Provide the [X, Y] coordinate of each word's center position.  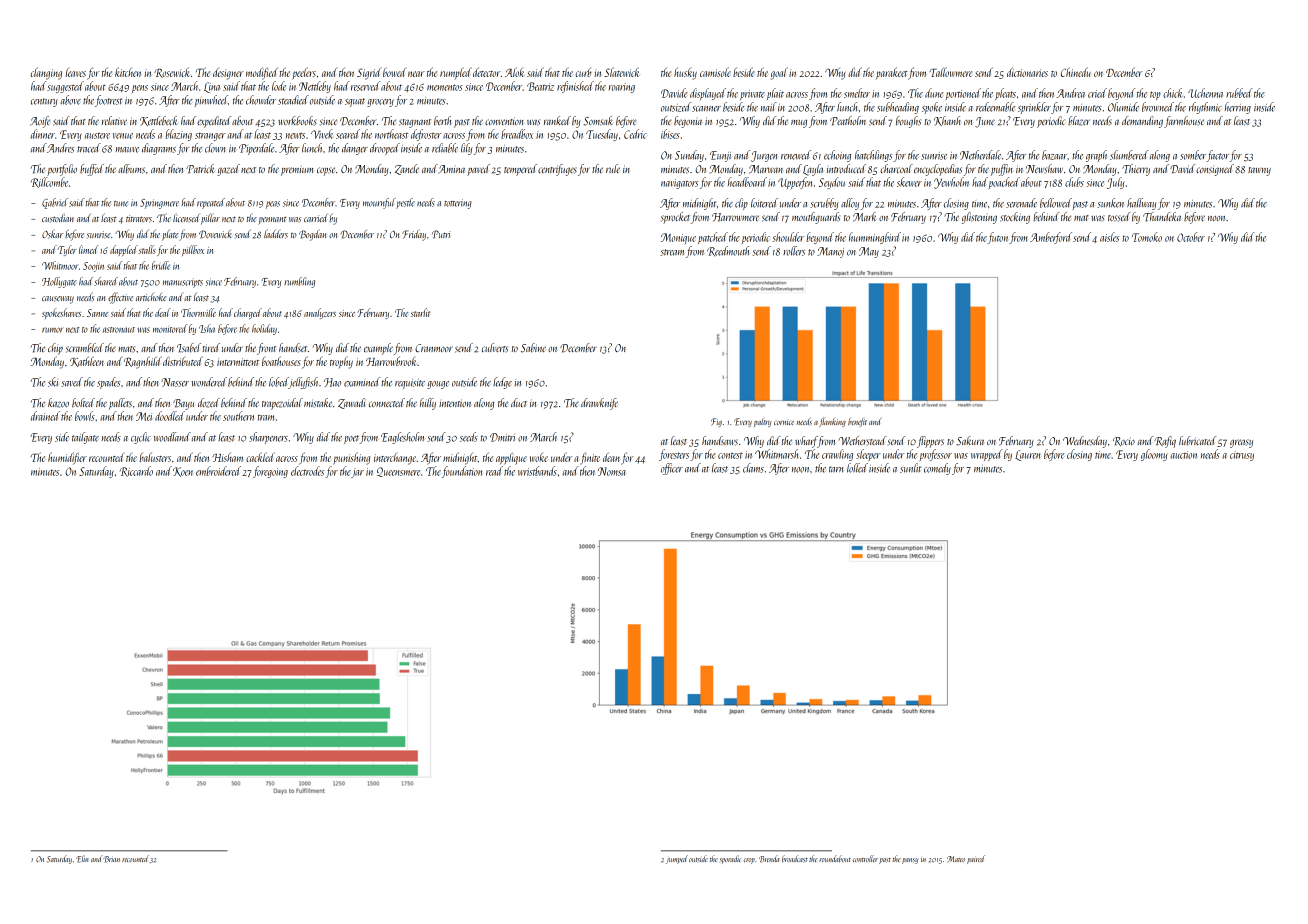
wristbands [537, 471]
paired [976, 859]
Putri [441, 234]
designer [228, 74]
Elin [82, 859]
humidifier [67, 458]
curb [583, 72]
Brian [111, 859]
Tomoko [1147, 237]
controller [865, 858]
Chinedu [1076, 72]
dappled [124, 250]
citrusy [1242, 456]
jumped [677, 859]
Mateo [956, 859]
